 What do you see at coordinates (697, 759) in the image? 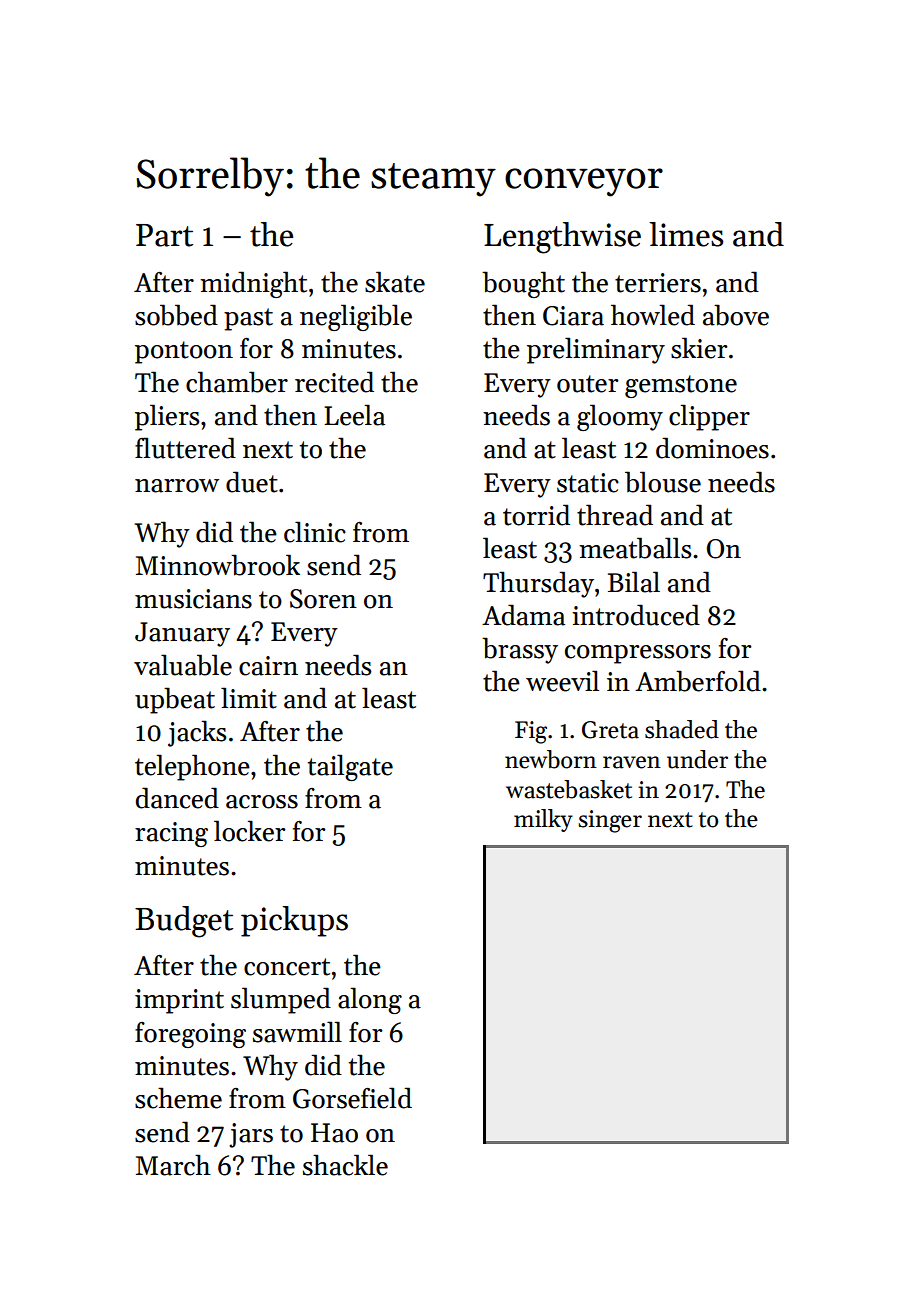
I see `under` at bounding box center [697, 759].
